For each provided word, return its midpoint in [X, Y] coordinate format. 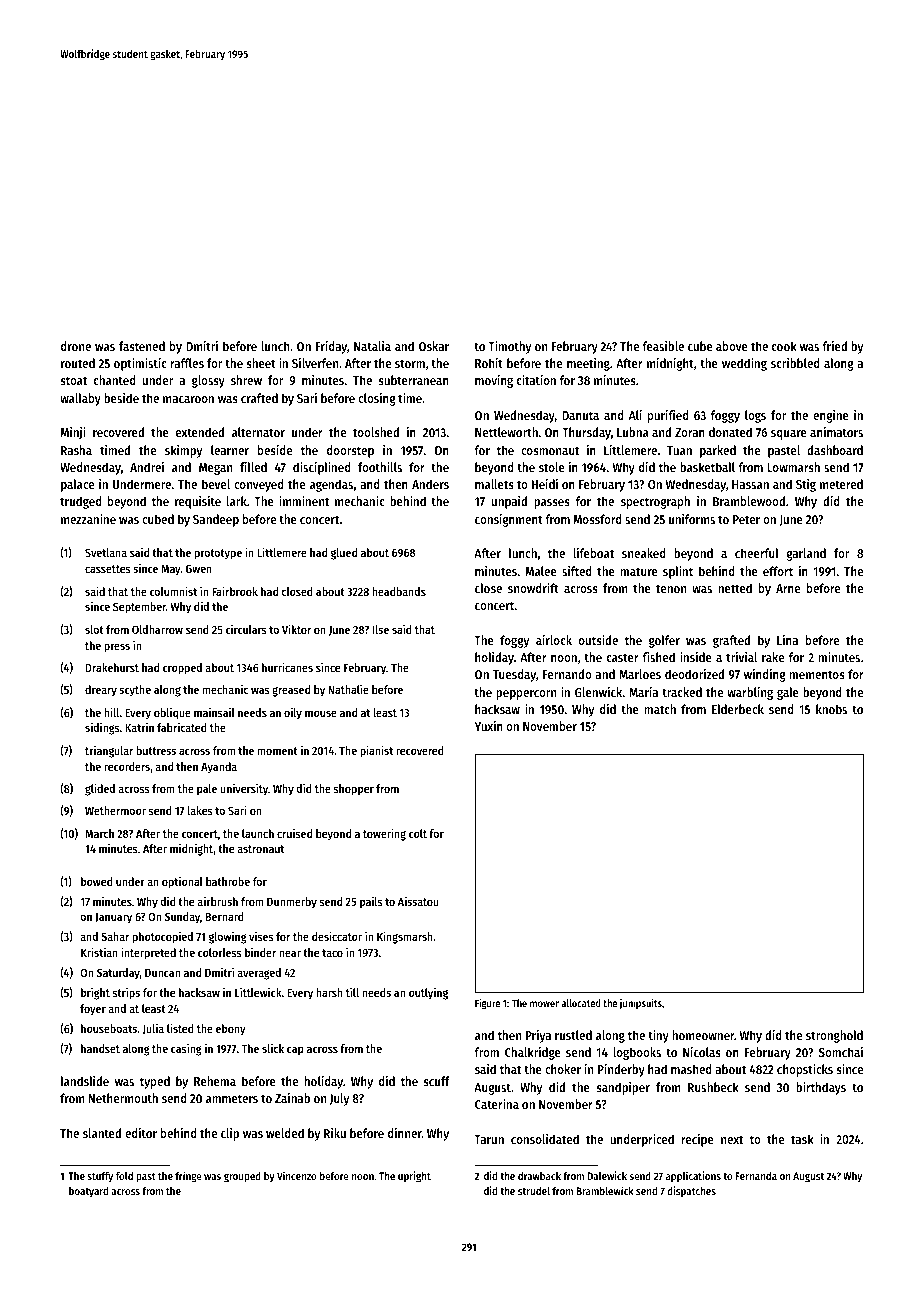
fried [834, 346]
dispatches [691, 1192]
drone [76, 346]
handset [100, 1048]
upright [414, 1177]
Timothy [509, 347]
